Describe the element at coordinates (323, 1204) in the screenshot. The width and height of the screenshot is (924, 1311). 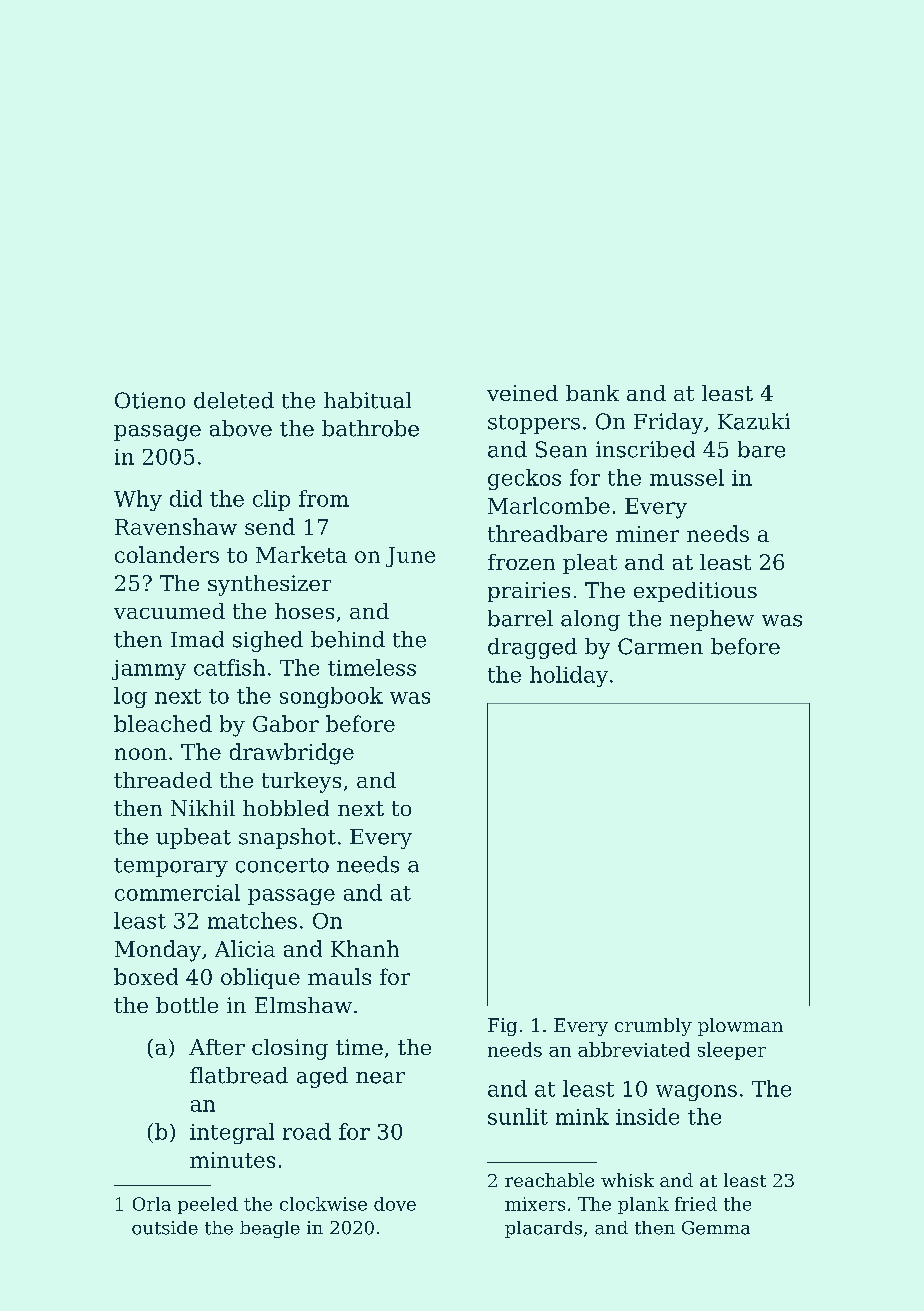
I see `clockwise` at that location.
